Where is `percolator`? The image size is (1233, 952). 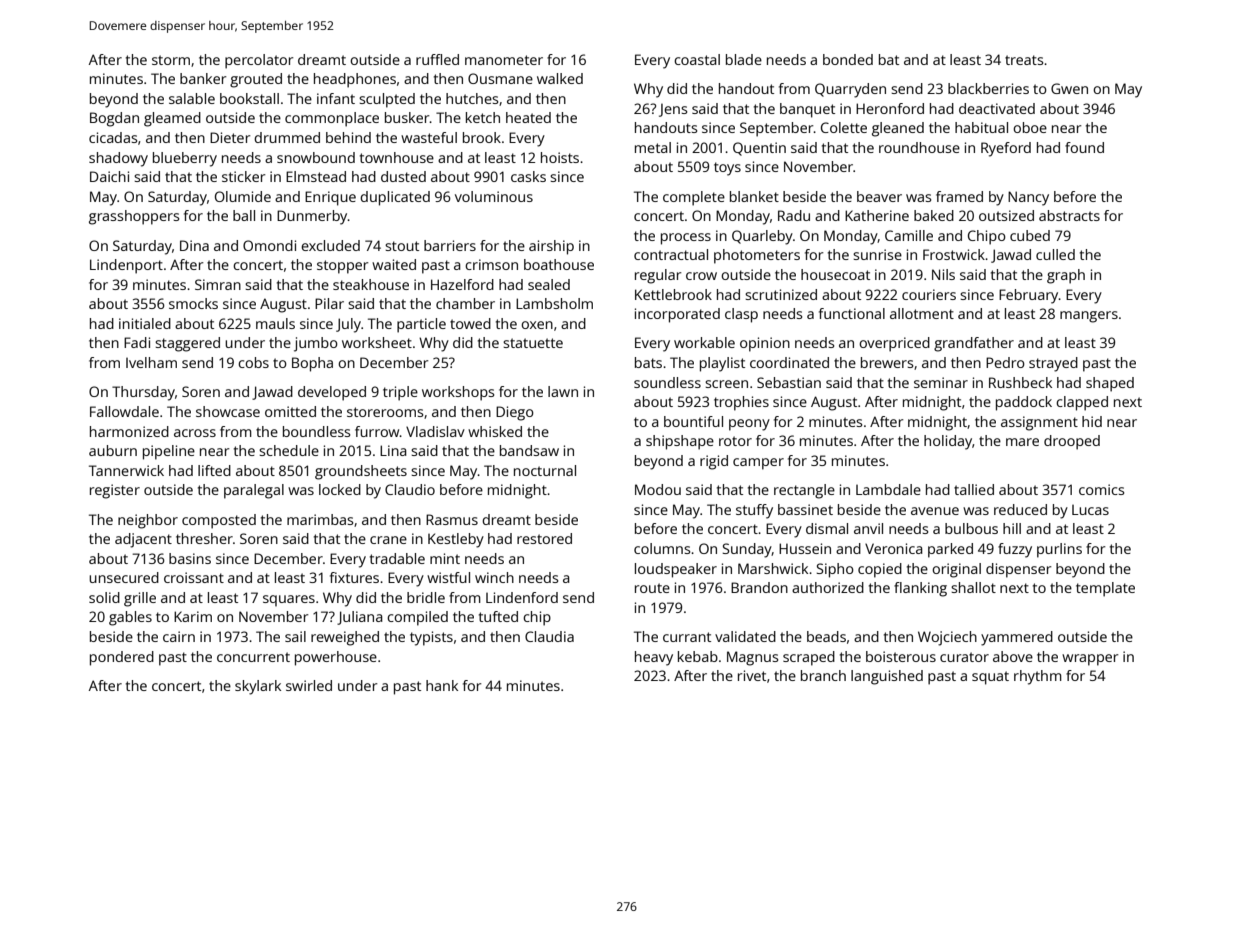 percolator is located at coordinates (259, 61).
